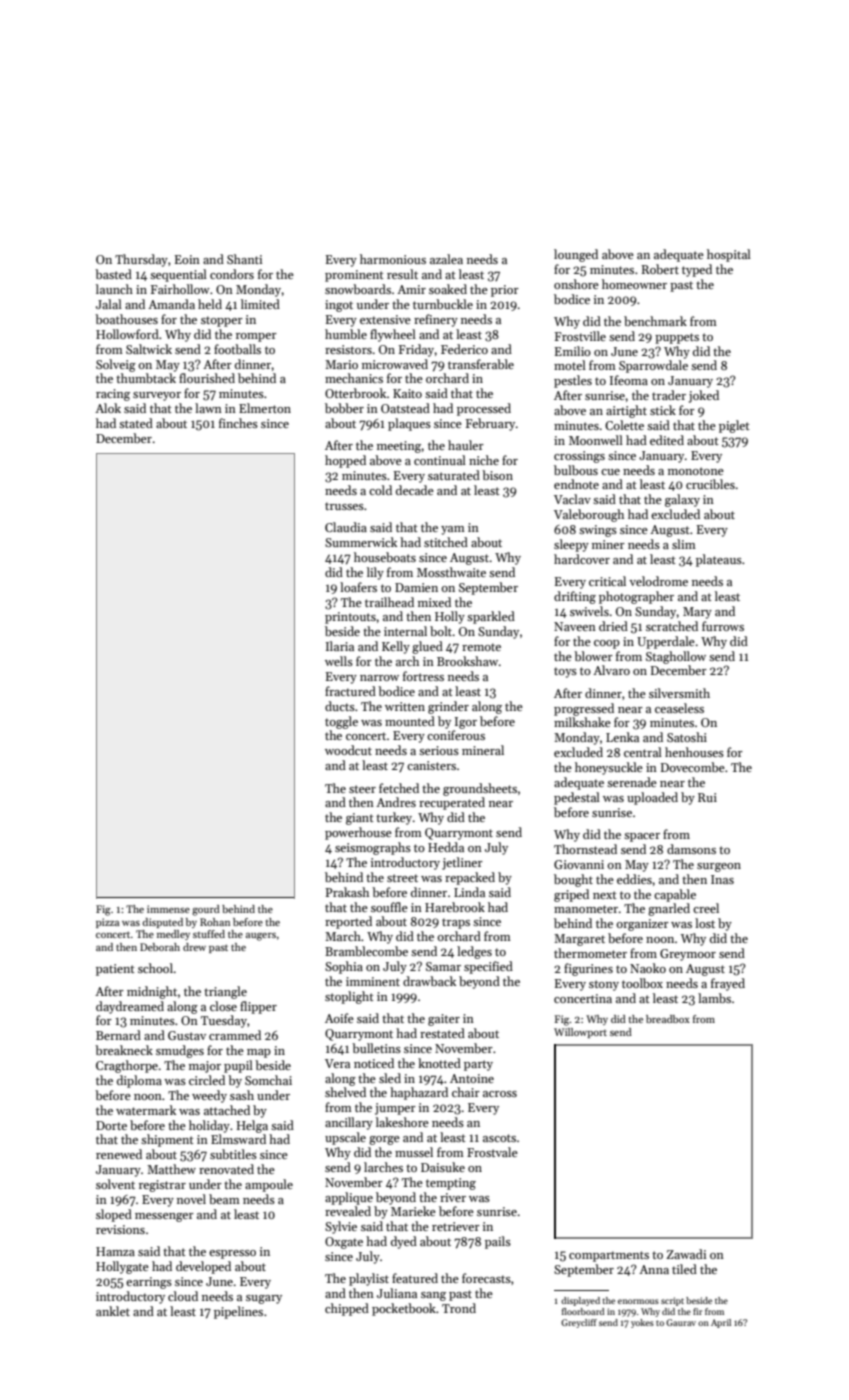 The width and height of the screenshot is (849, 1400). Describe the element at coordinates (376, 1048) in the screenshot. I see `bulletins` at that location.
